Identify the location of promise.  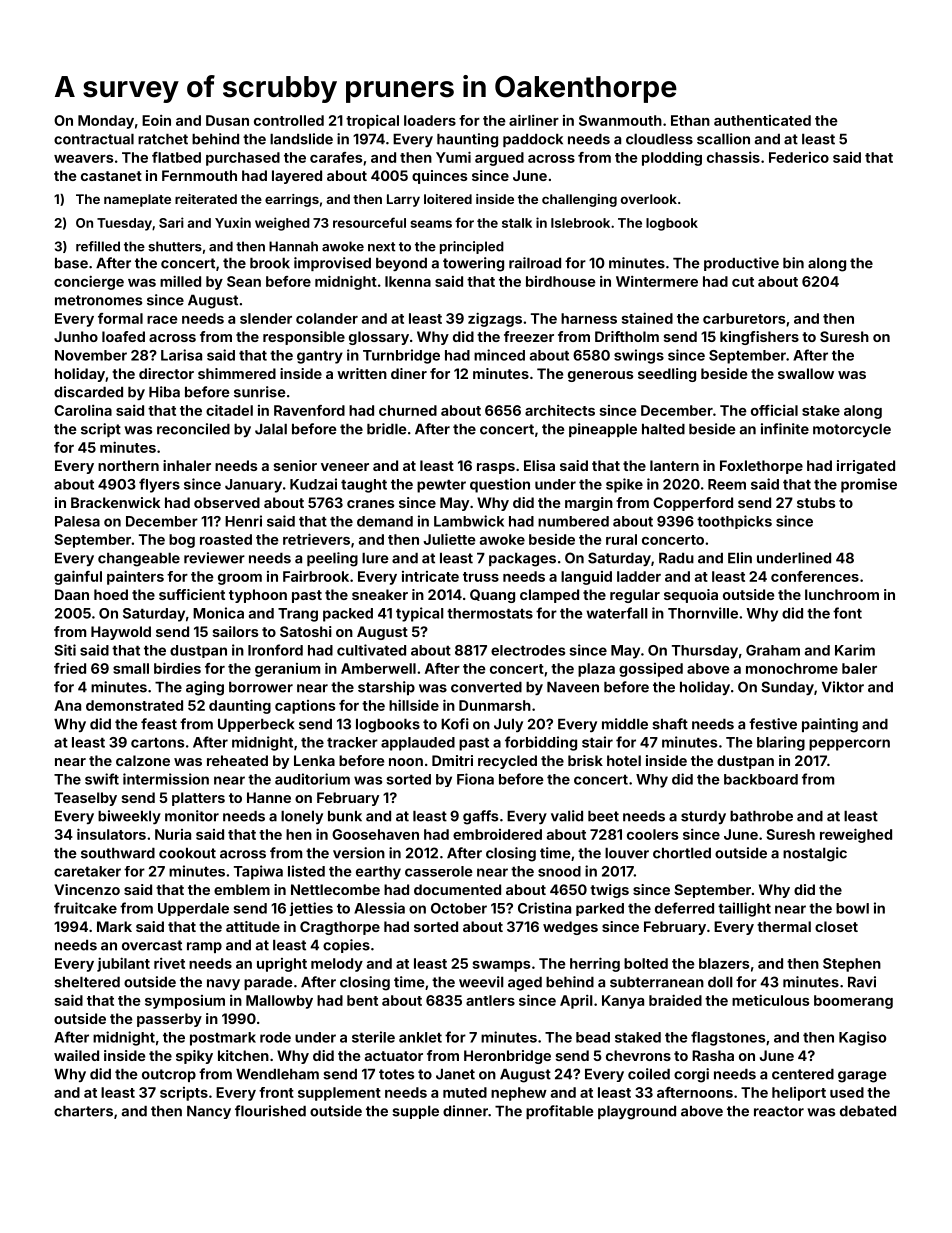
(869, 485).
